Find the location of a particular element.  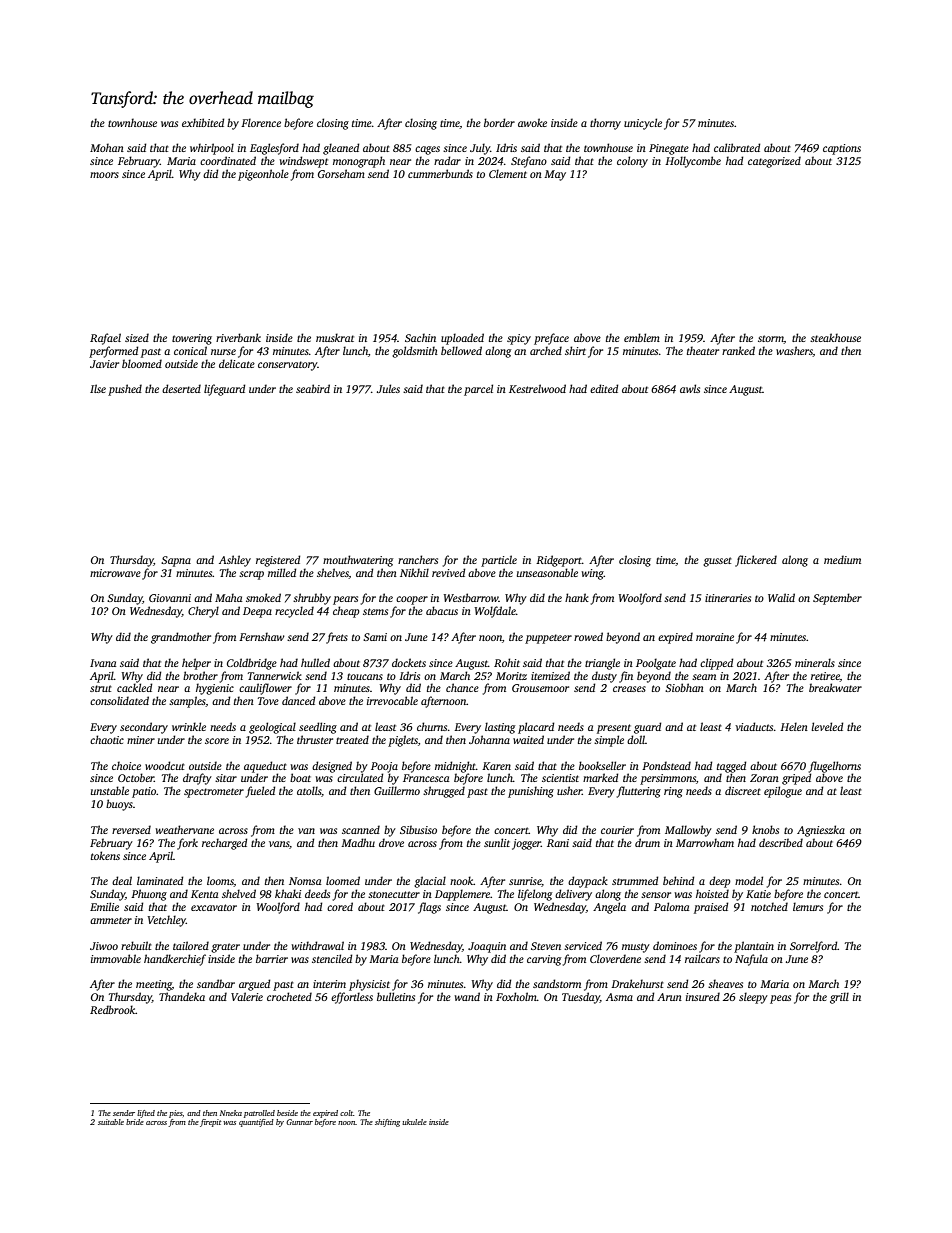

captions is located at coordinates (842, 149).
